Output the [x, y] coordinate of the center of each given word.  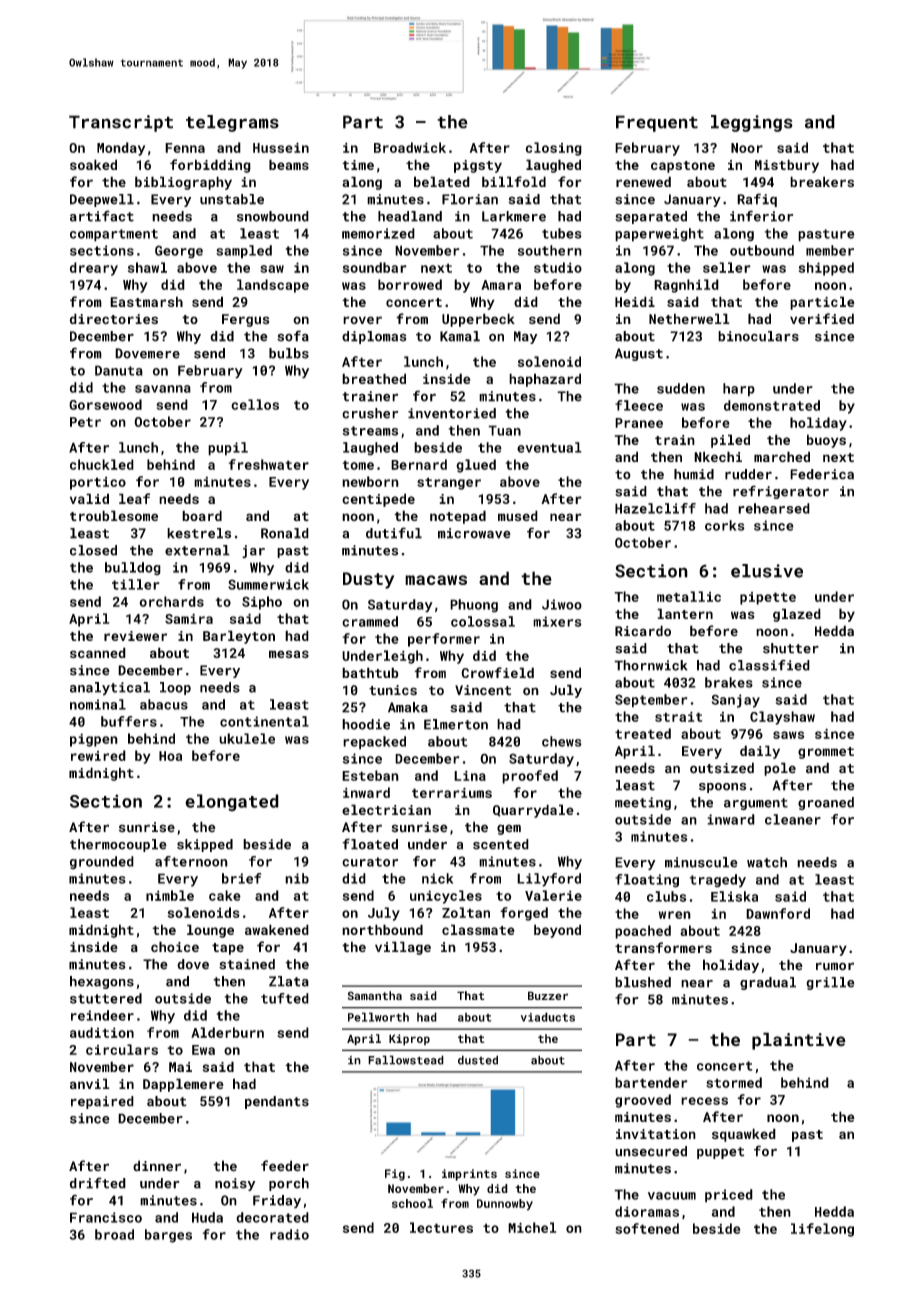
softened [647, 1228]
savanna [163, 389]
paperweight [659, 235]
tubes [562, 233]
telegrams [232, 123]
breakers [822, 181]
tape [228, 949]
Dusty [368, 580]
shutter [791, 648]
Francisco [106, 1217]
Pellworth [378, 1017]
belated [442, 181]
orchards [171, 601]
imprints [469, 1175]
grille [830, 983]
